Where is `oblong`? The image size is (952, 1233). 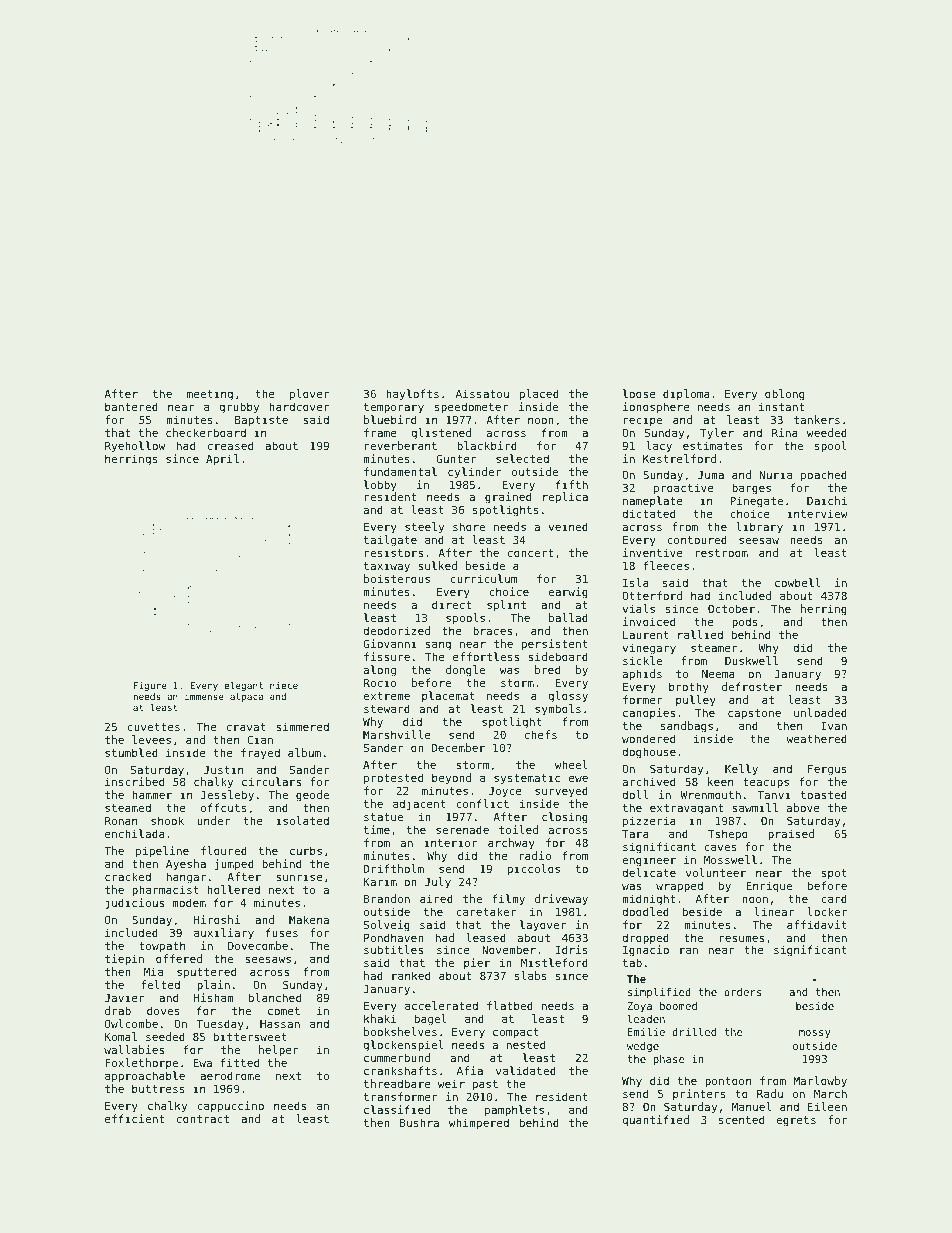
oblong is located at coordinates (784, 395).
